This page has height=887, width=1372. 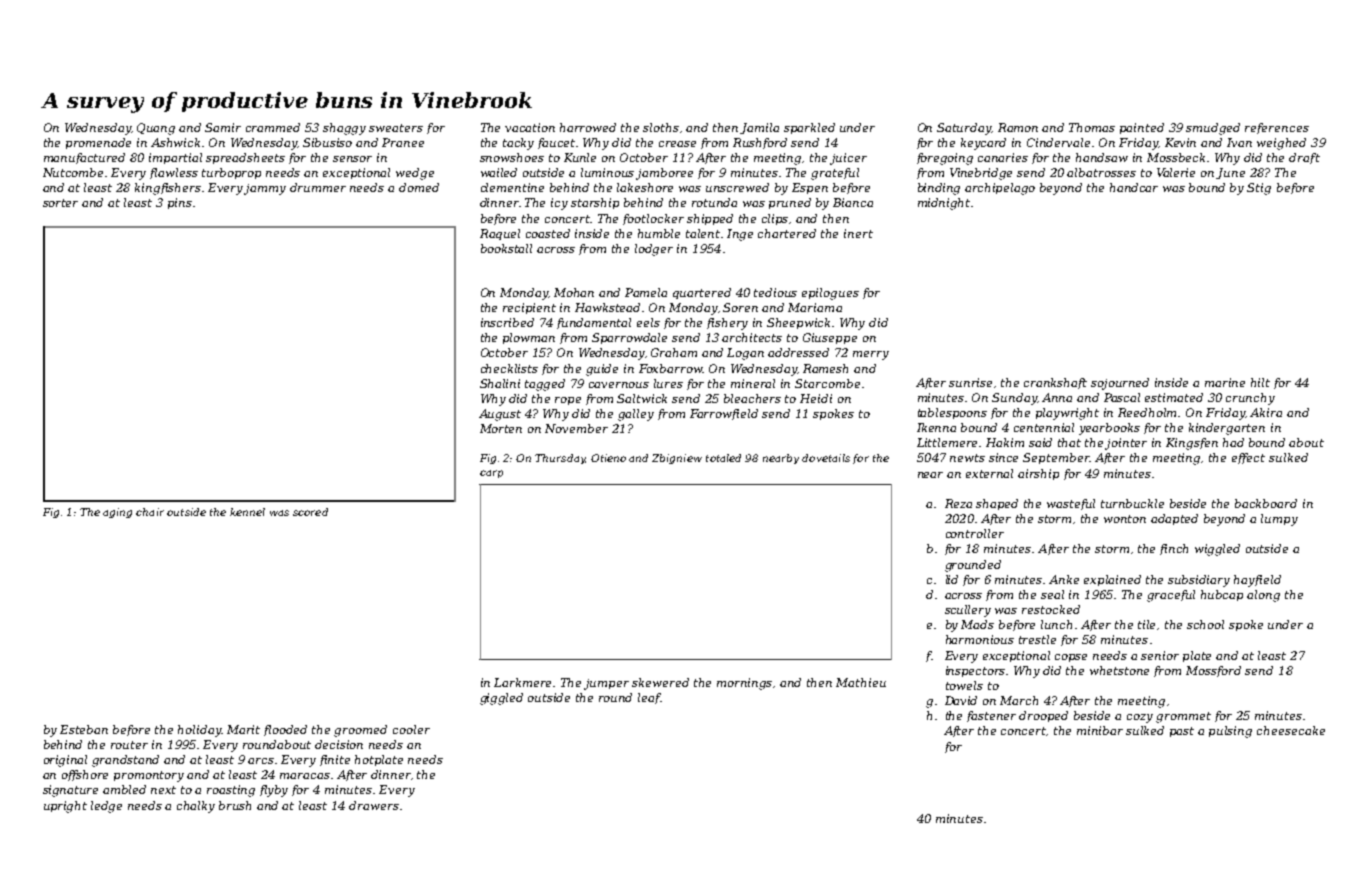 I want to click on sloths, so click(x=661, y=127).
